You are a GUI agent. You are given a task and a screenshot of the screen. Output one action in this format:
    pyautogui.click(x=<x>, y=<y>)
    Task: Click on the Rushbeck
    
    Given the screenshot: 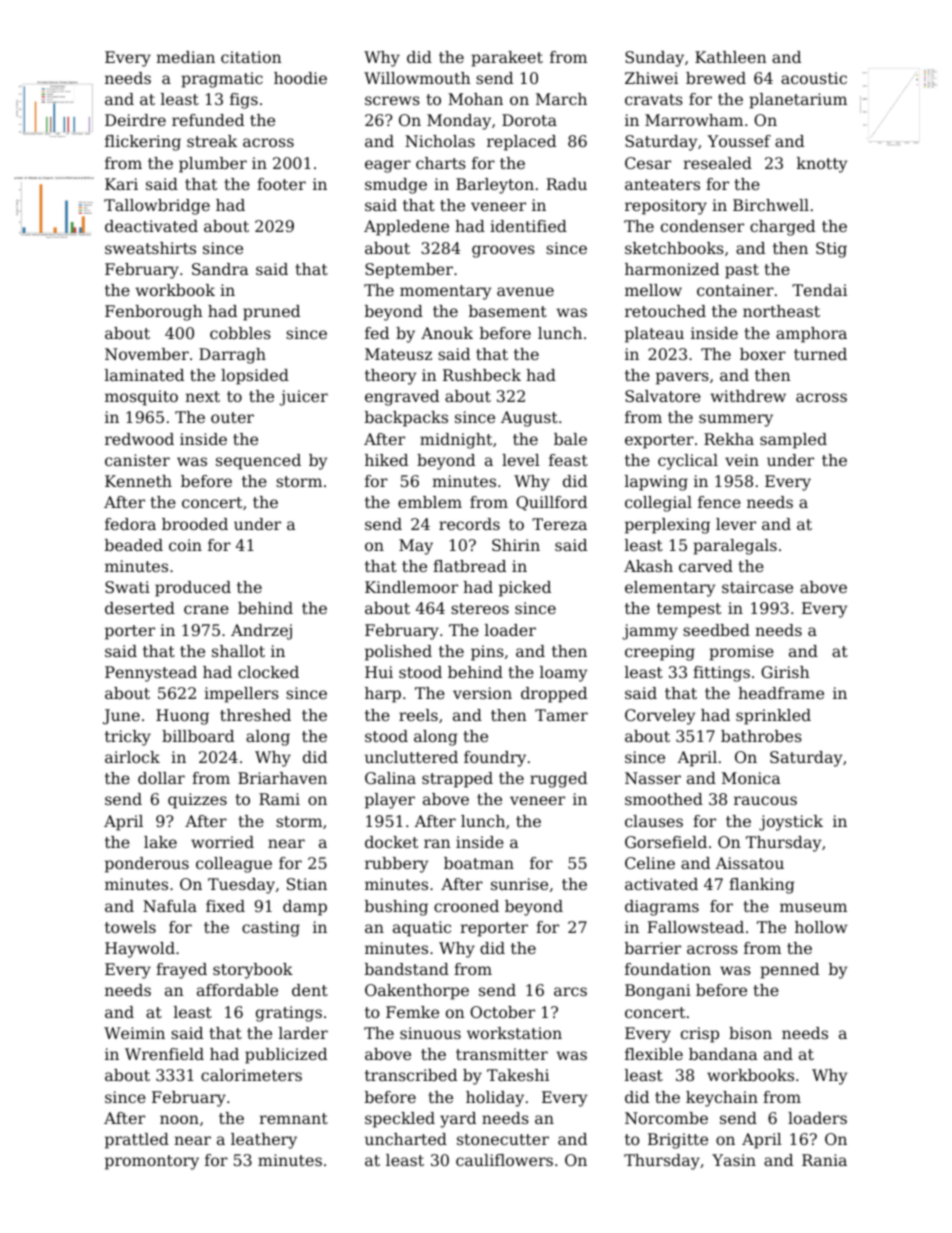 What is the action you would take?
    pyautogui.click(x=482, y=375)
